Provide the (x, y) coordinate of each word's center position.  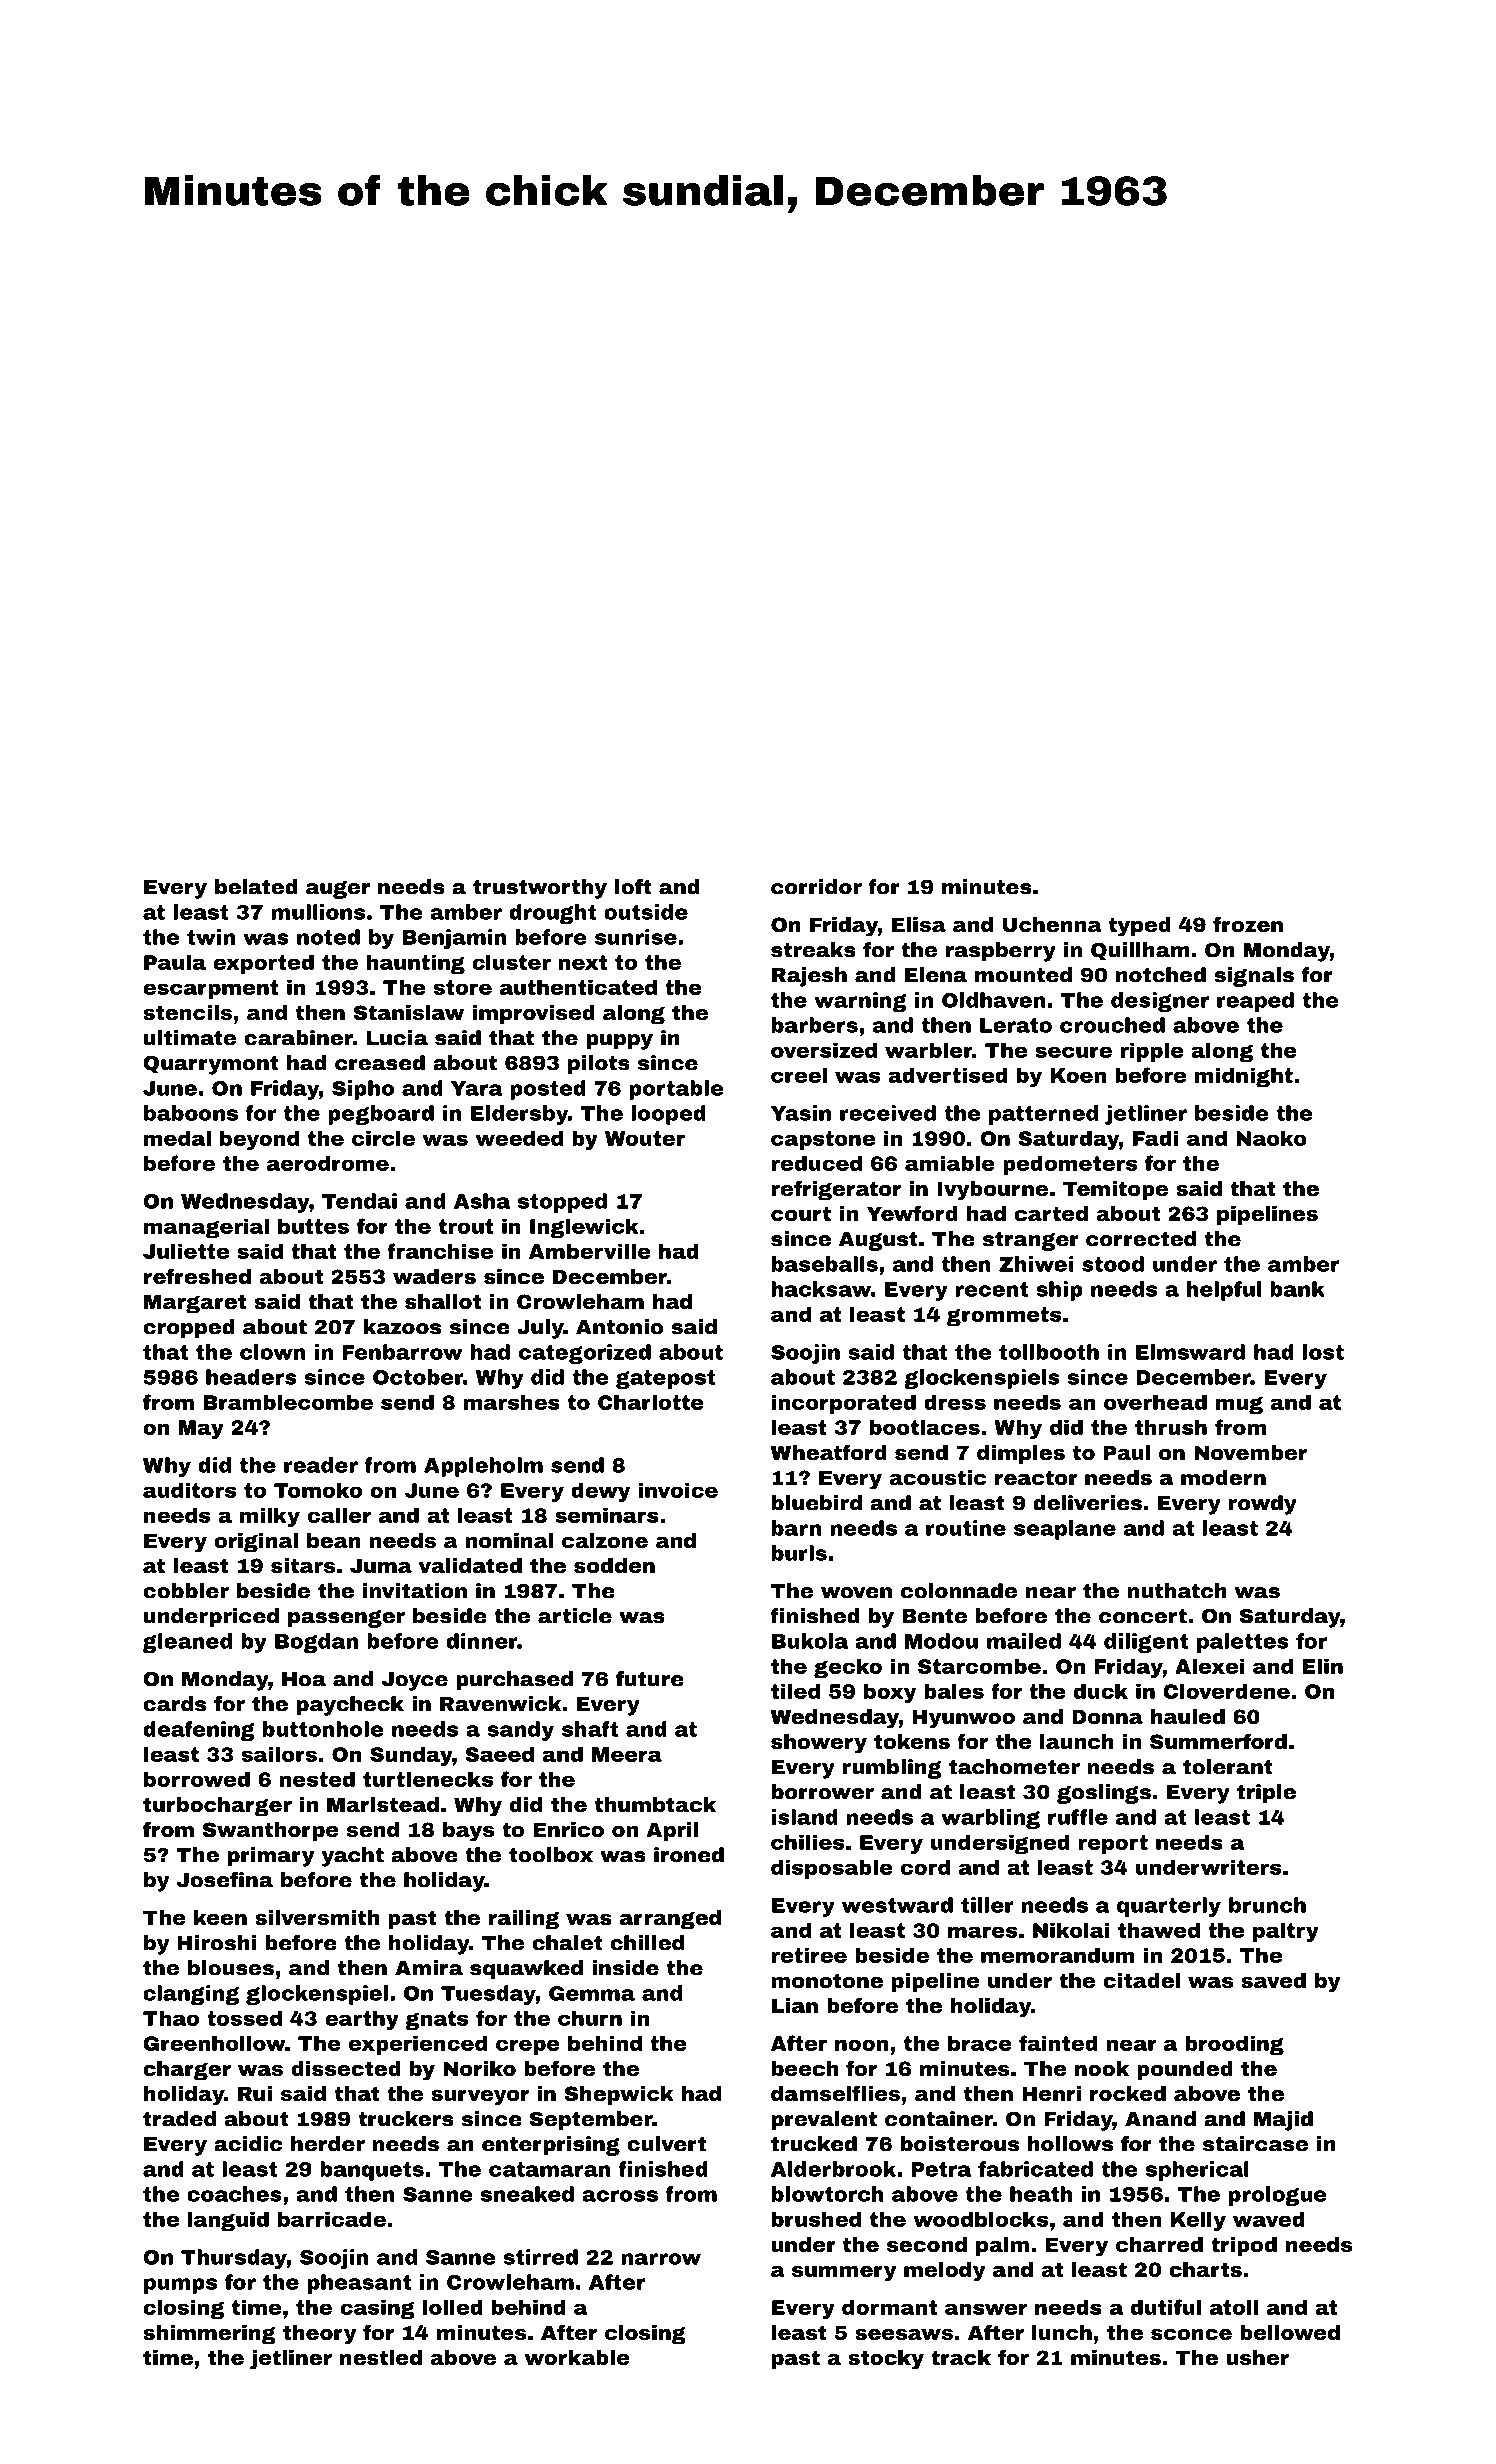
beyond (259, 1140)
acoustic (937, 1477)
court (801, 1213)
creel (799, 1075)
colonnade (959, 1591)
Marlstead (383, 1804)
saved (1273, 1980)
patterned (1043, 1115)
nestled (381, 2357)
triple (1266, 1794)
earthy (362, 2020)
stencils (187, 1012)
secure (1073, 1052)
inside (625, 1968)
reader (321, 1465)
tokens (912, 1741)
